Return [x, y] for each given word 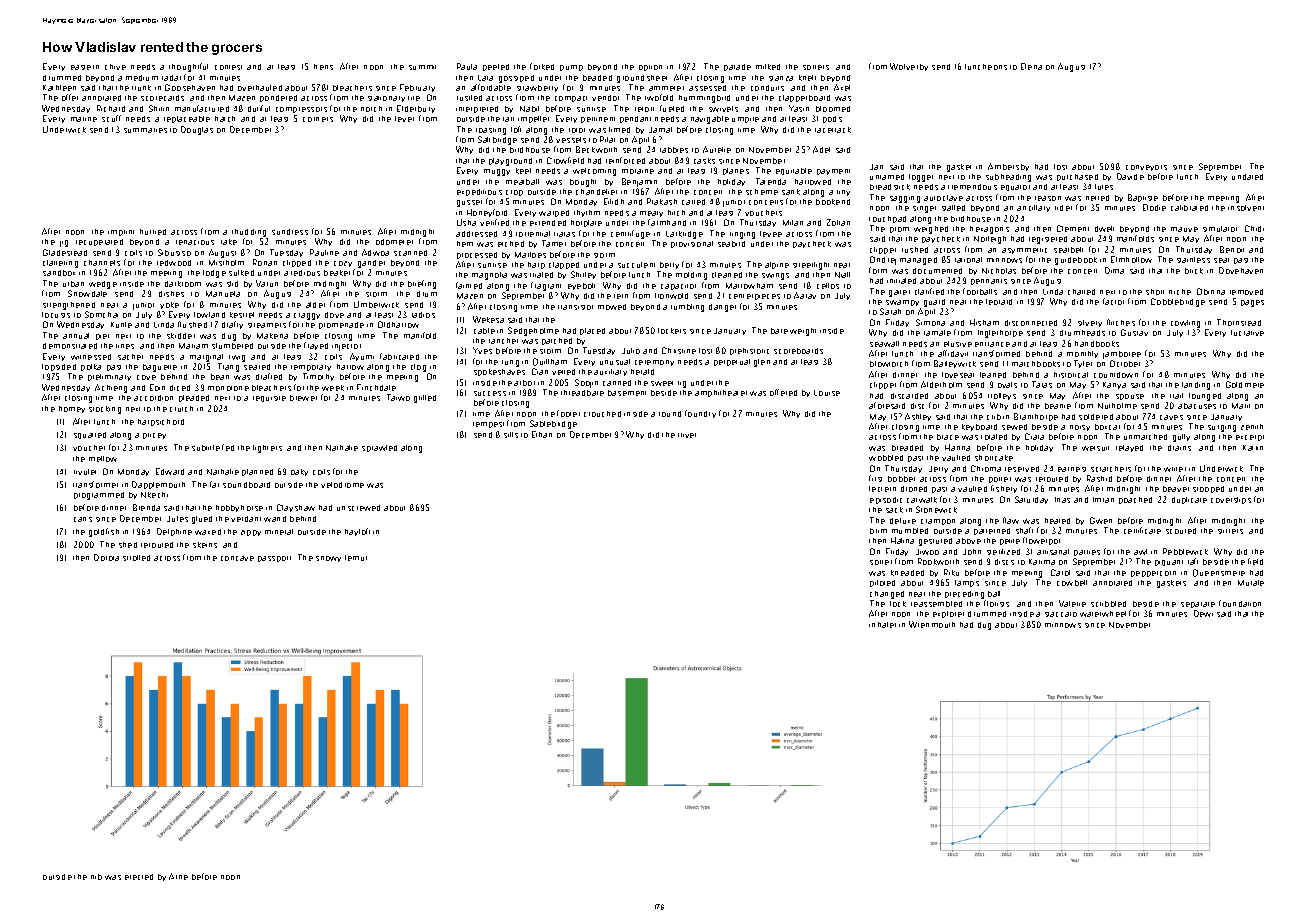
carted [693, 202]
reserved [1022, 469]
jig [64, 243]
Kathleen [59, 88]
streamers [267, 325]
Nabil [529, 109]
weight [803, 332]
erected [139, 877]
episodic [886, 500]
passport [274, 559]
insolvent [1246, 208]
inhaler [882, 625]
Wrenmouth [932, 624]
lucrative [1247, 333]
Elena [1031, 66]
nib [96, 877]
